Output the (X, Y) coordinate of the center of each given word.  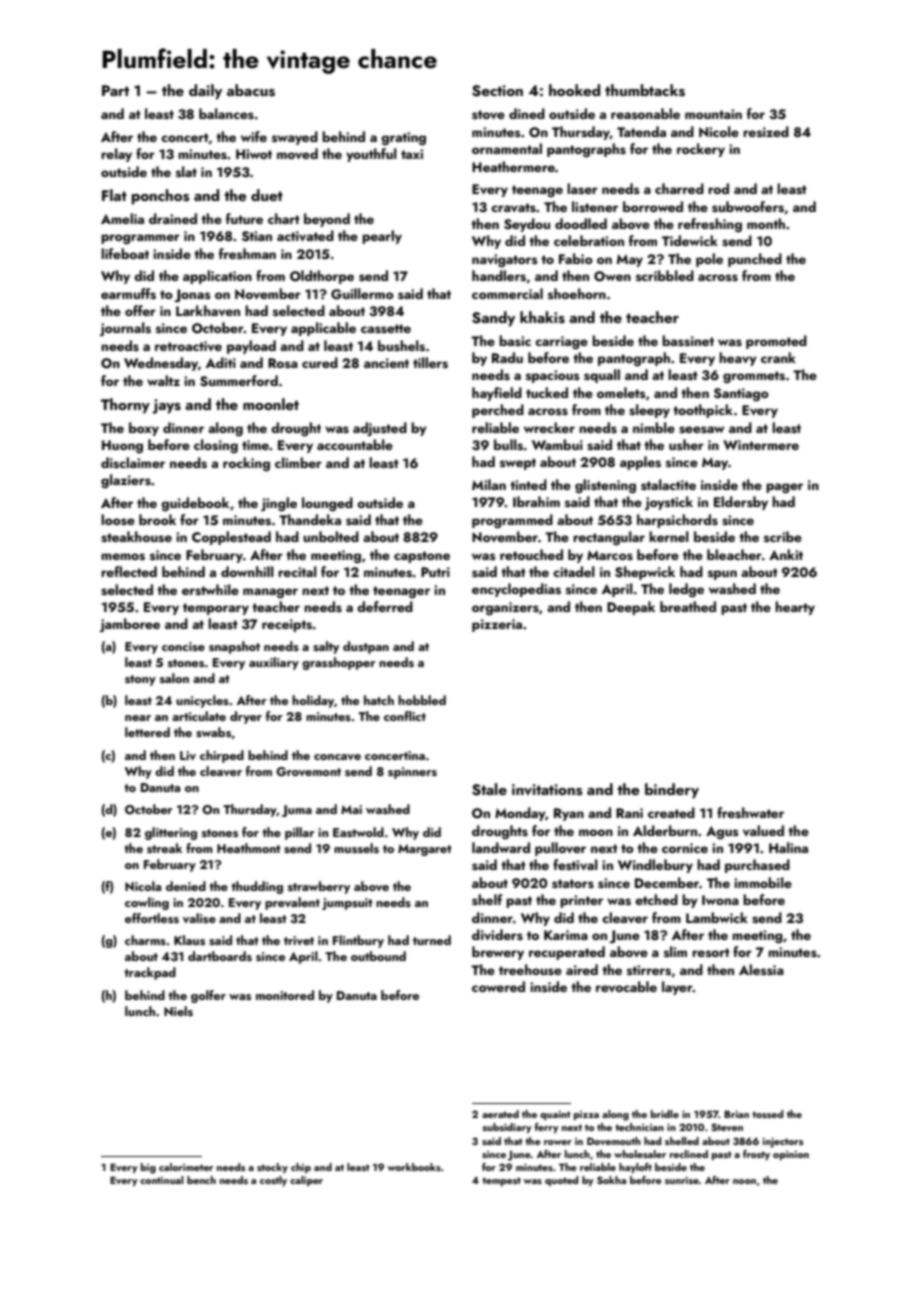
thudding (257, 887)
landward (501, 847)
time (255, 445)
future (244, 218)
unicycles (202, 701)
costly (273, 1181)
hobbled (422, 700)
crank (778, 357)
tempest (501, 1182)
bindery (672, 791)
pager (784, 488)
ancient (386, 363)
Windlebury (655, 866)
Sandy (493, 319)
